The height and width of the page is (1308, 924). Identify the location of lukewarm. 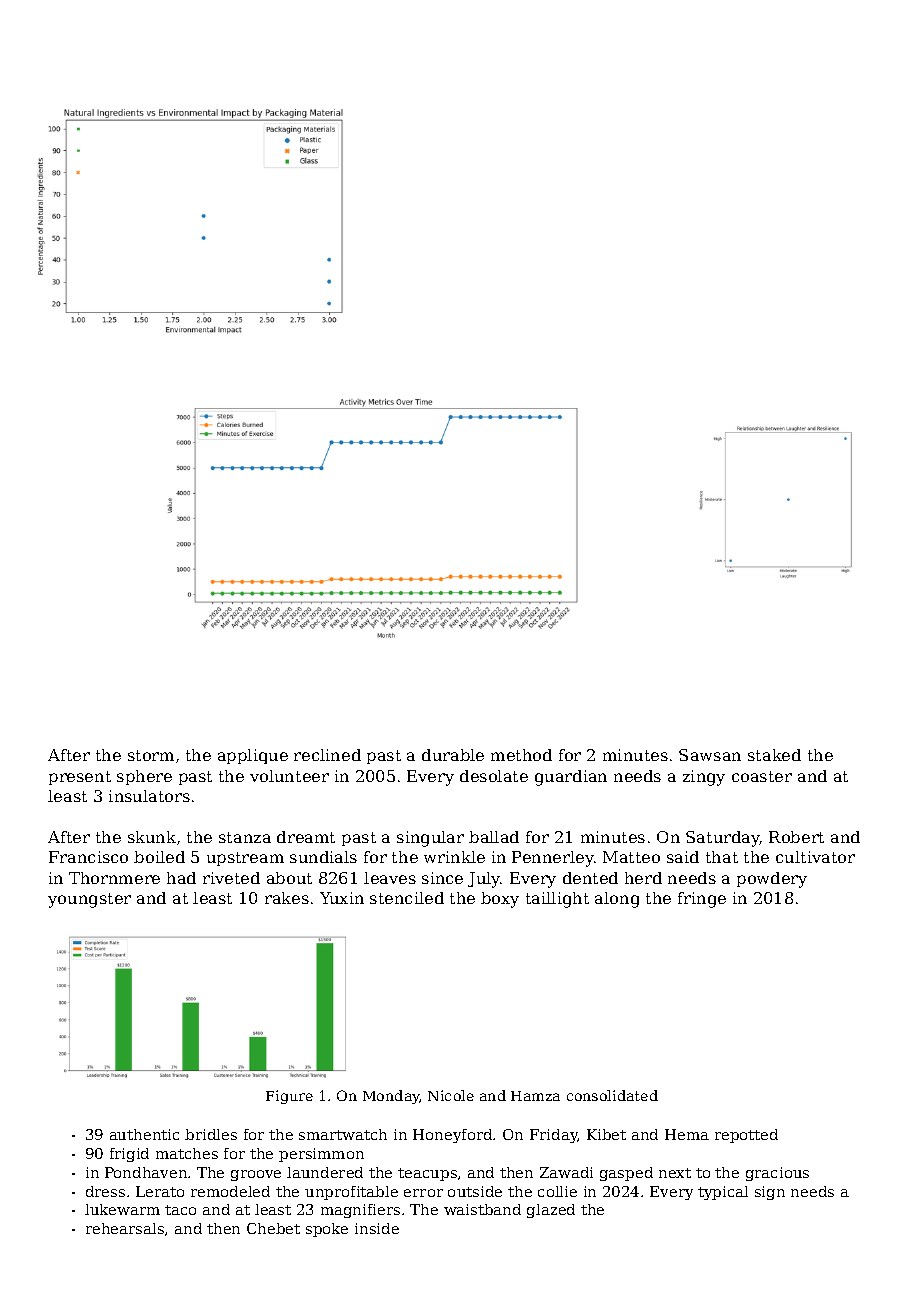
(122, 1209).
